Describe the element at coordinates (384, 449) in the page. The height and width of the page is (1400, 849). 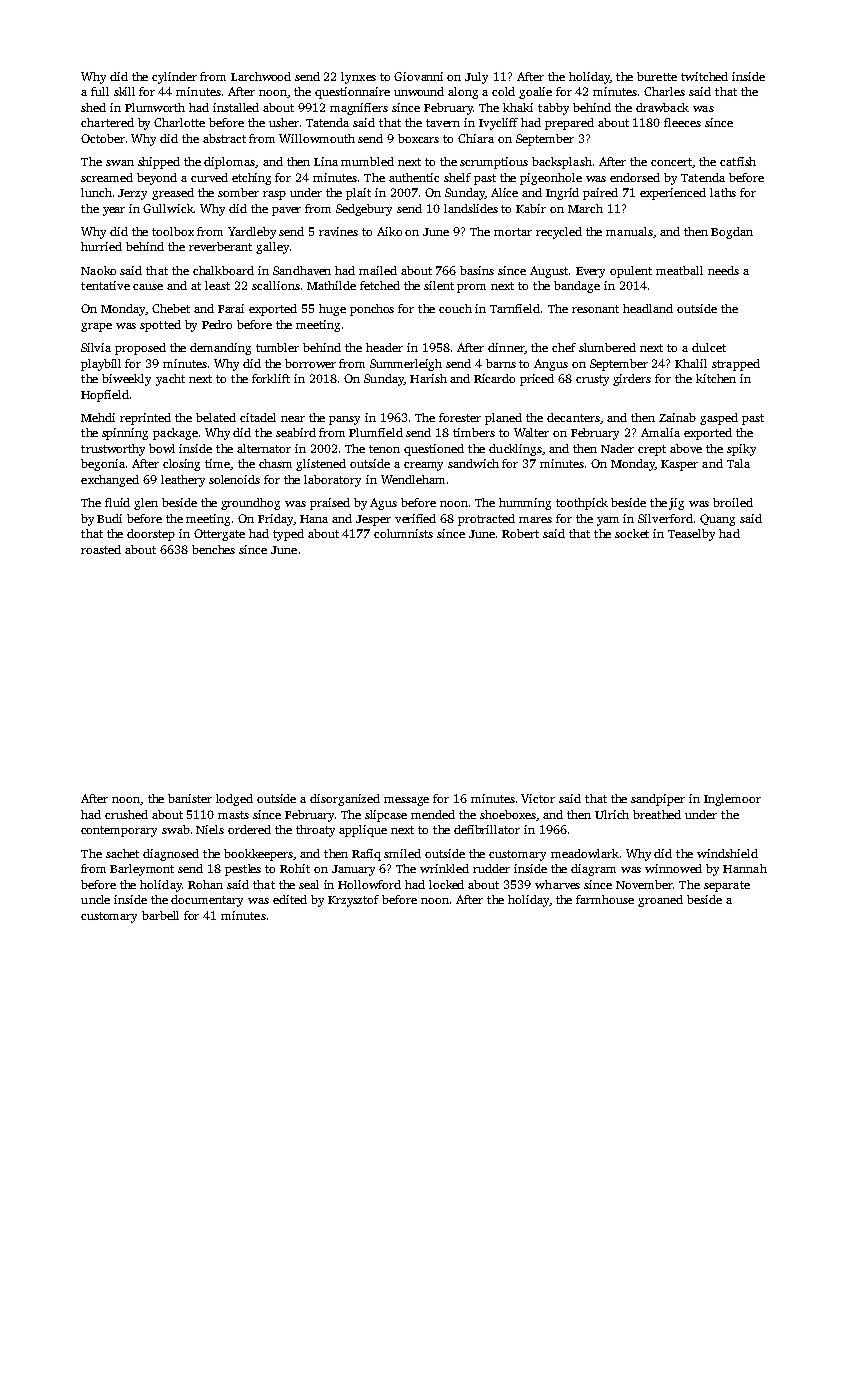
I see `tenon` at that location.
